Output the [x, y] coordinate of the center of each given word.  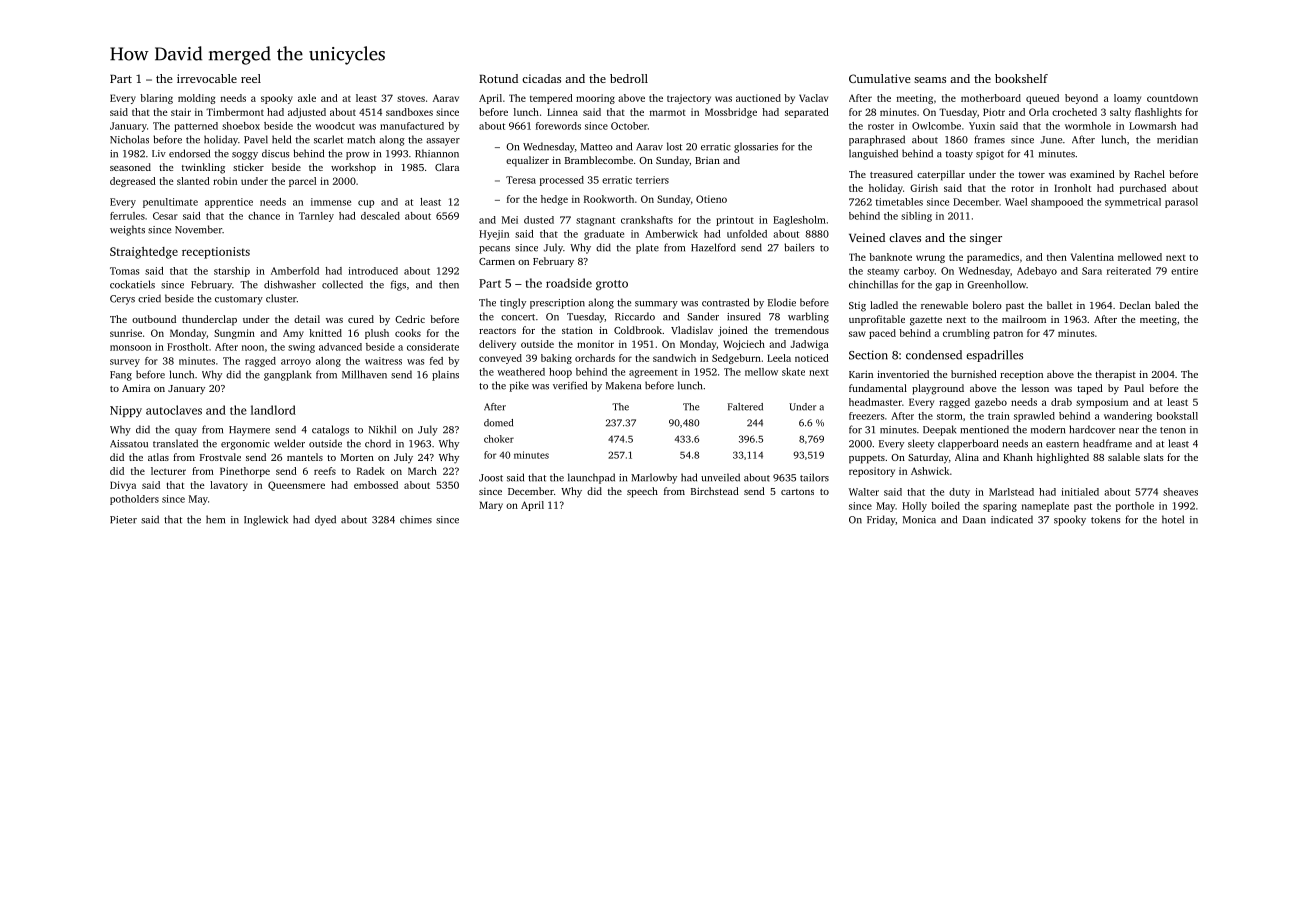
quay [186, 432]
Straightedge [144, 253]
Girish [924, 188]
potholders [134, 500]
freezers [866, 416]
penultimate [170, 203]
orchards [595, 358]
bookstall [1177, 416]
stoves [411, 99]
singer [986, 239]
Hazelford [713, 247]
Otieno [711, 199]
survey [125, 363]
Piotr [994, 112]
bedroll [629, 78]
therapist [1115, 375]
